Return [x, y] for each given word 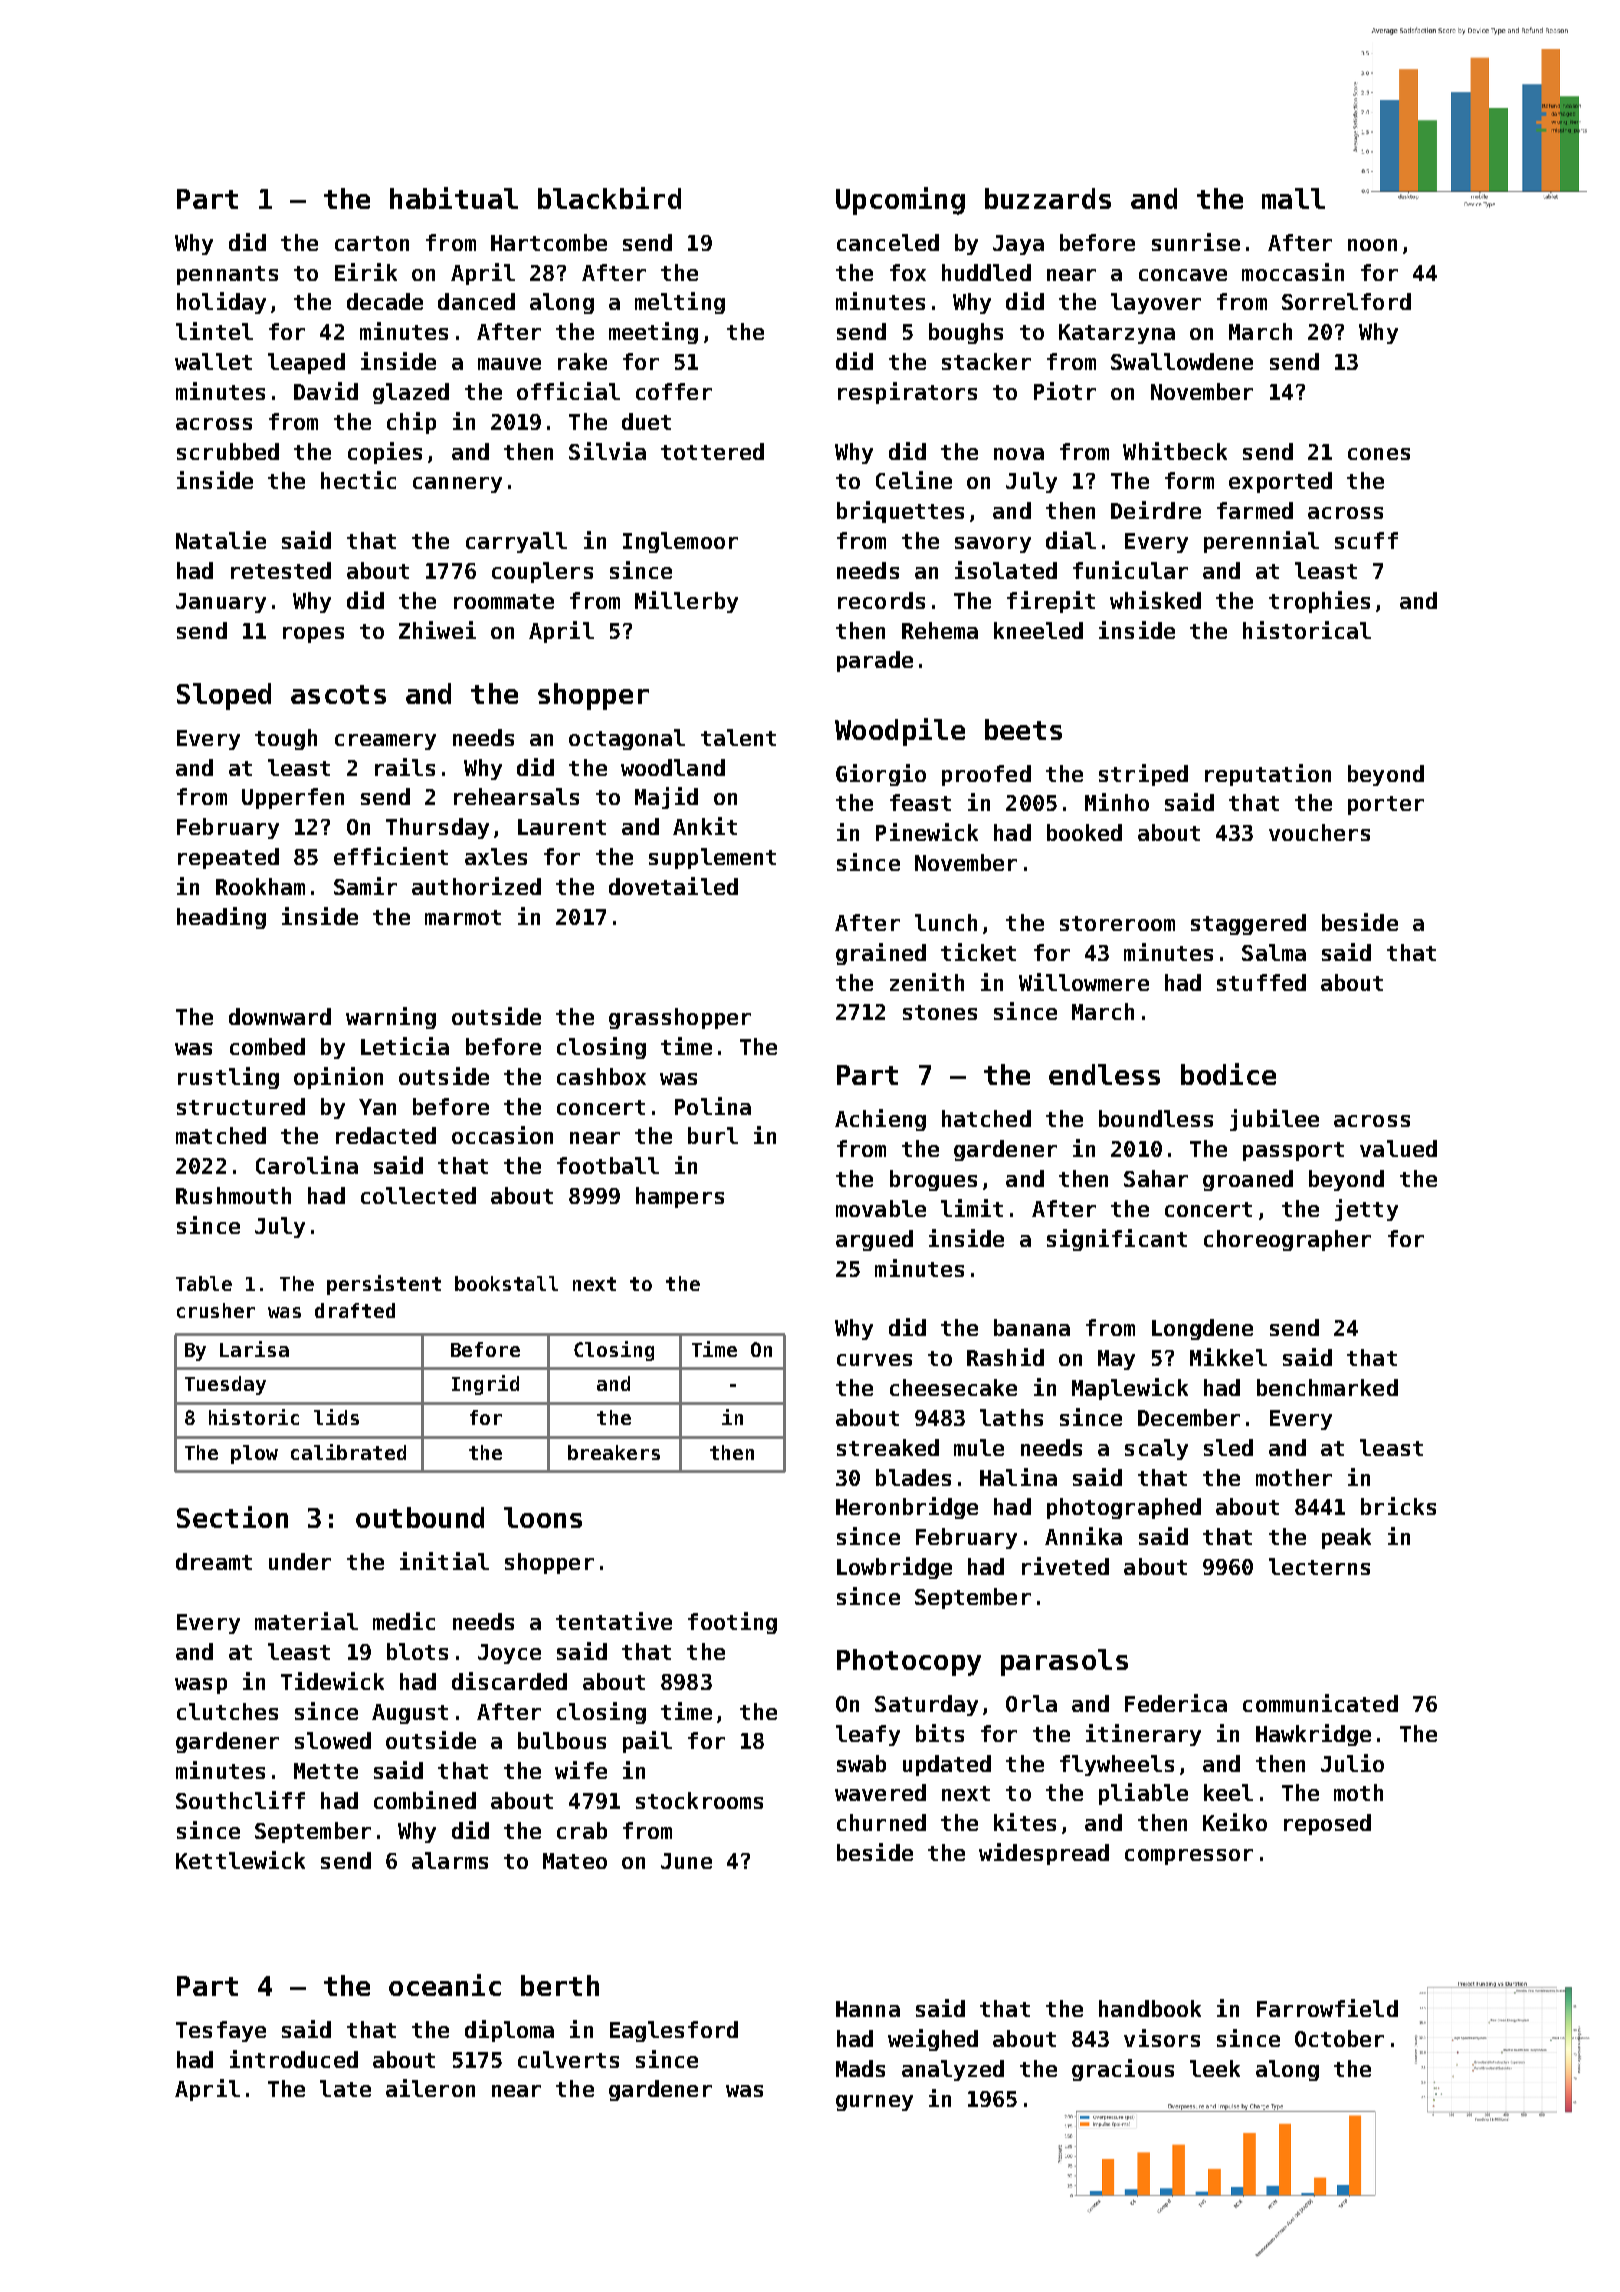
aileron [430, 2088]
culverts [568, 2059]
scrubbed [228, 451]
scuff [1366, 540]
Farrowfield [1327, 2008]
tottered [712, 451]
